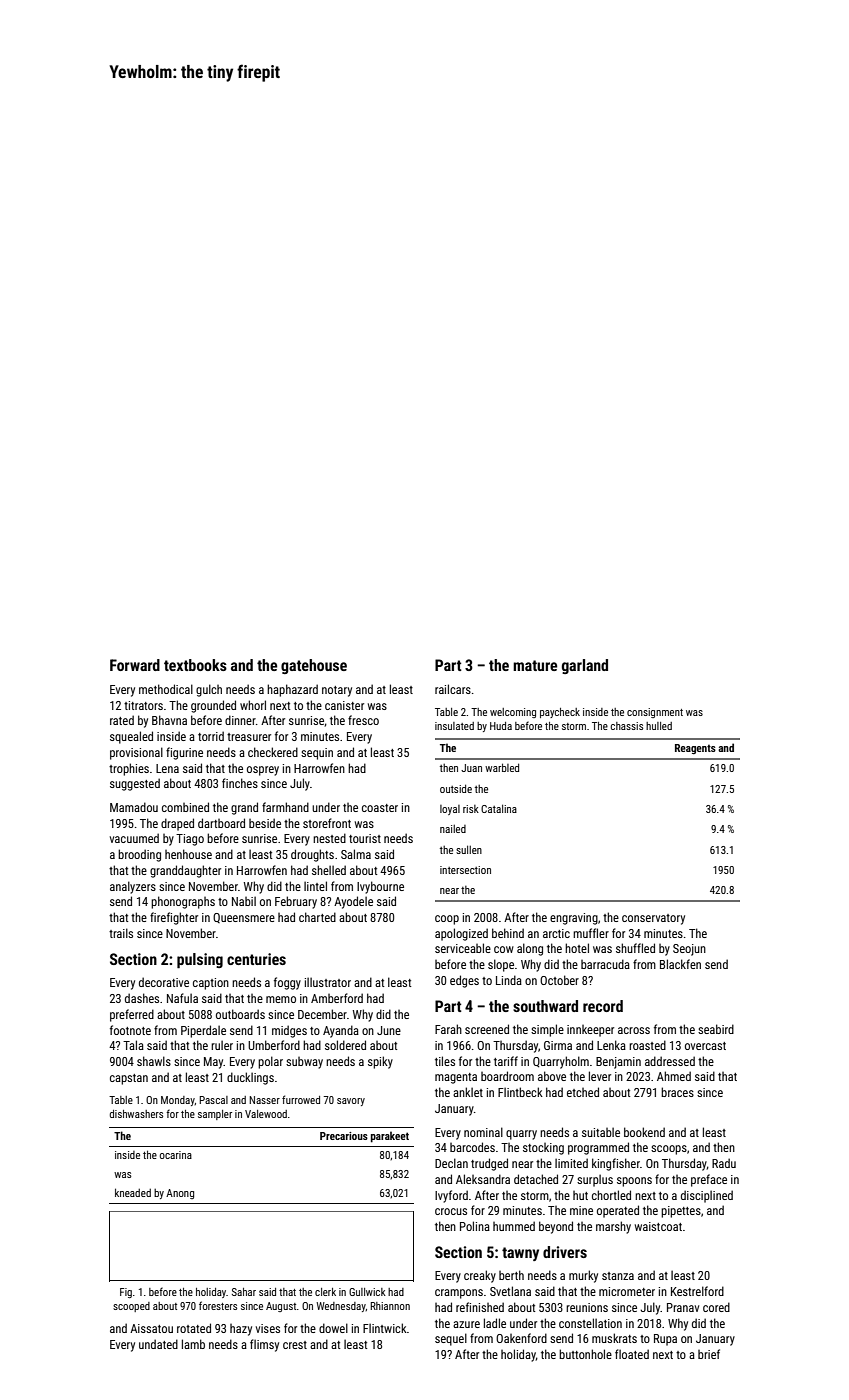 This image has width=849, height=1400. I want to click on seabird, so click(716, 1029).
